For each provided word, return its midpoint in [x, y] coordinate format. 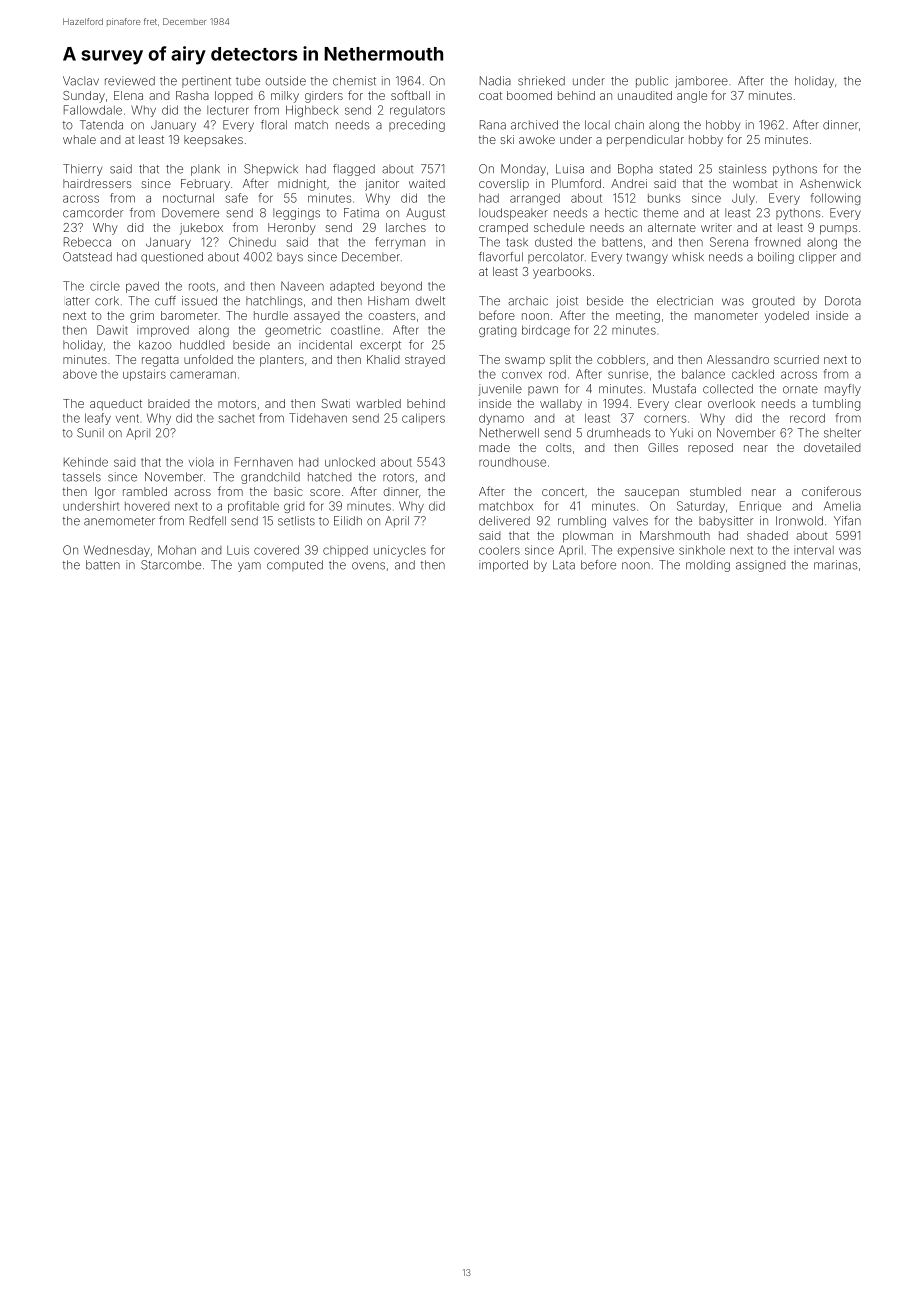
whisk [688, 257]
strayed [425, 361]
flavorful [501, 257]
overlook [731, 403]
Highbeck [312, 111]
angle [692, 97]
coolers [499, 550]
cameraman [203, 375]
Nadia [495, 81]
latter [78, 301]
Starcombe [171, 565]
